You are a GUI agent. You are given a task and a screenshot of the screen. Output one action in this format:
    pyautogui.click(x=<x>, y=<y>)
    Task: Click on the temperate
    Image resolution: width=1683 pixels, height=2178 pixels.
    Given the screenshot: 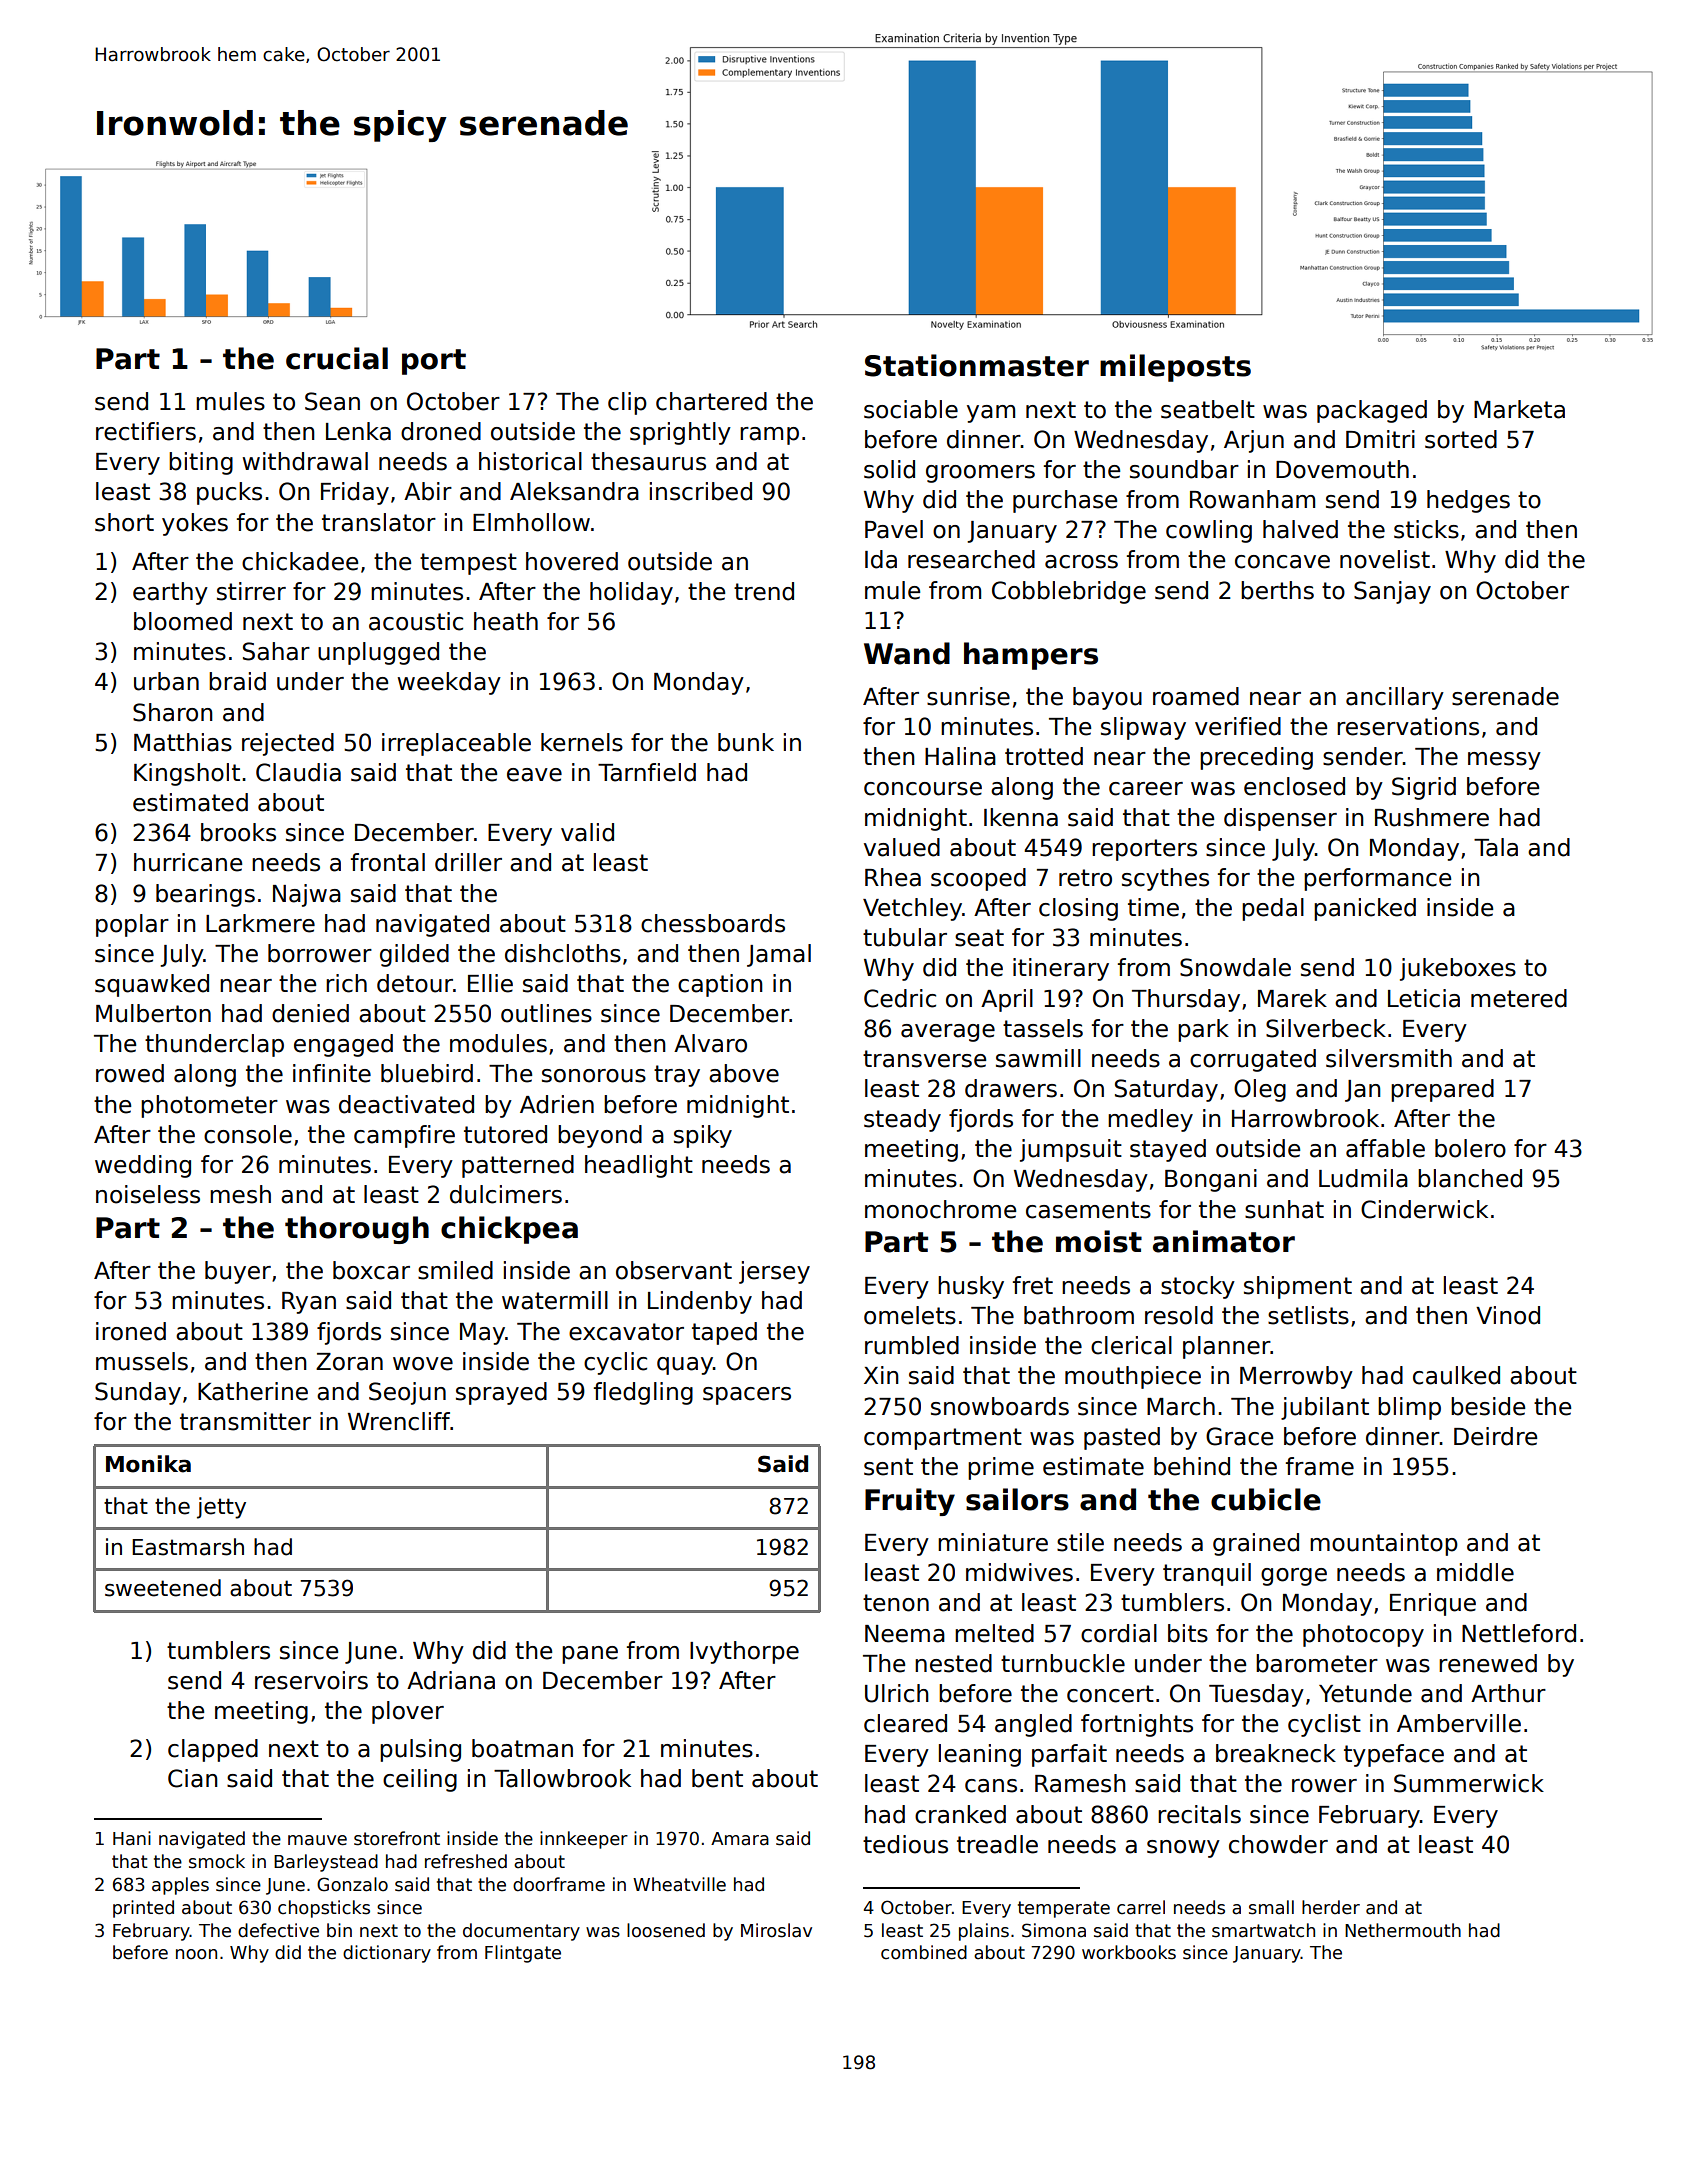 What is the action you would take?
    pyautogui.click(x=1064, y=1909)
